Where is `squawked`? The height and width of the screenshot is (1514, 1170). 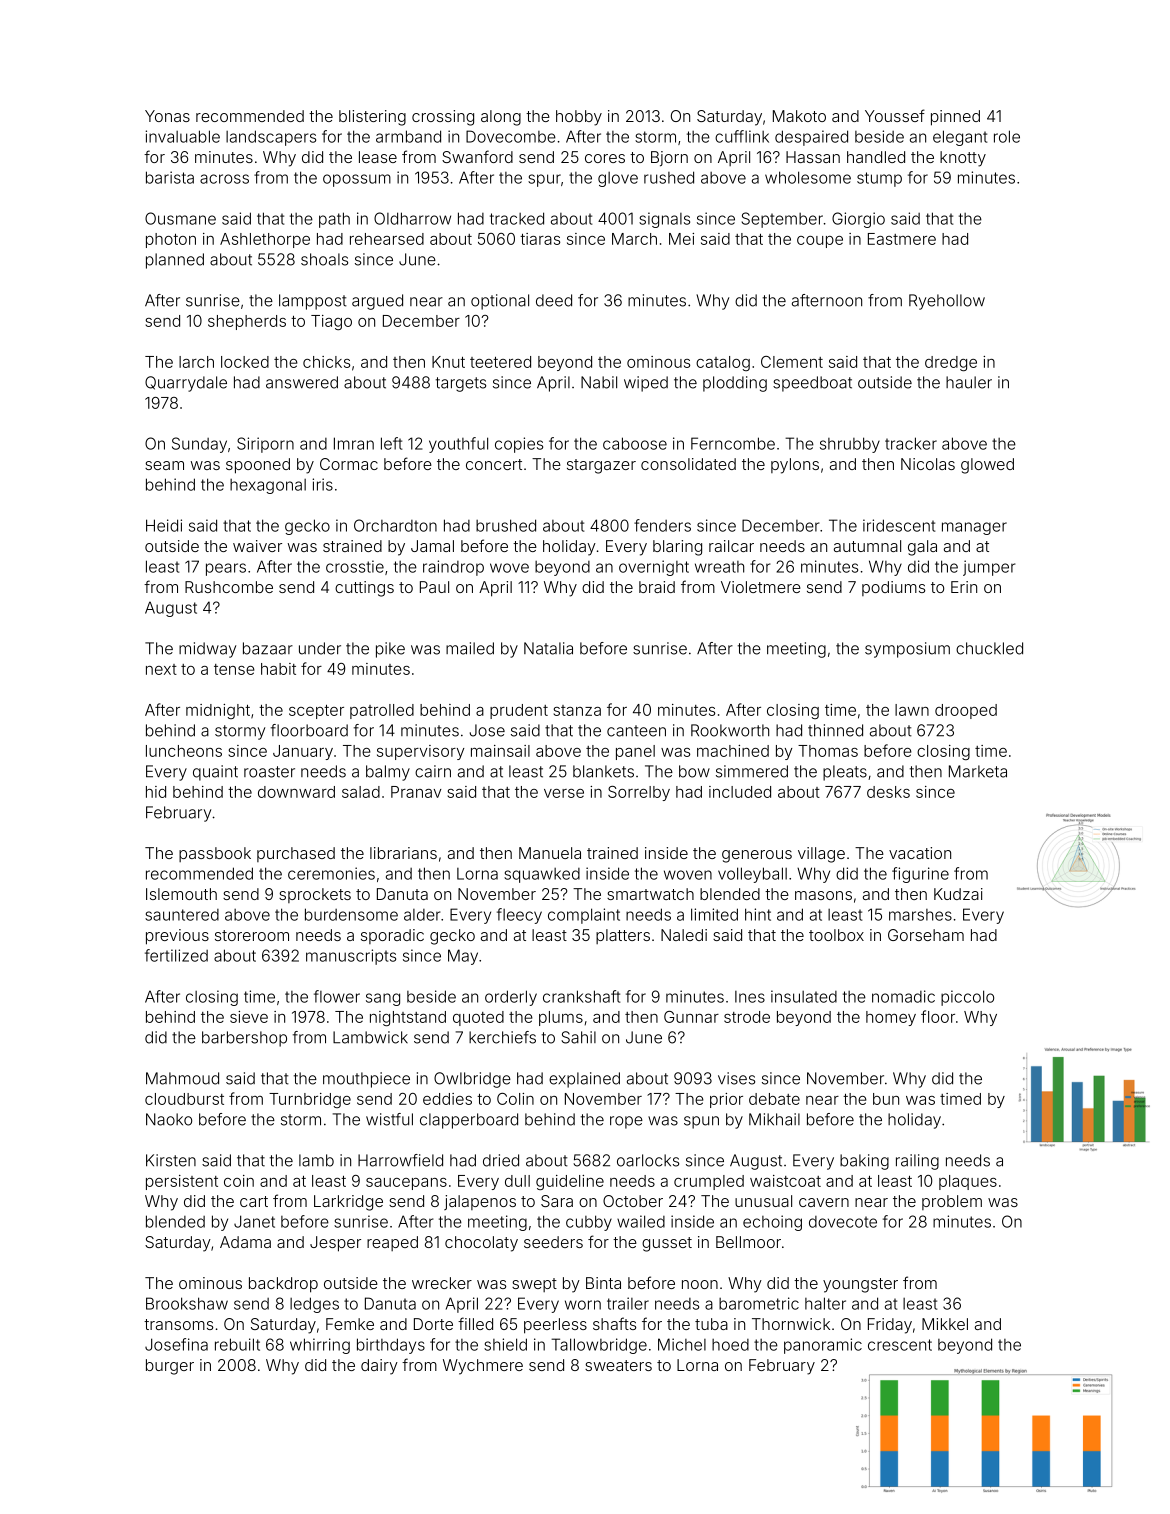 squawked is located at coordinates (542, 875).
